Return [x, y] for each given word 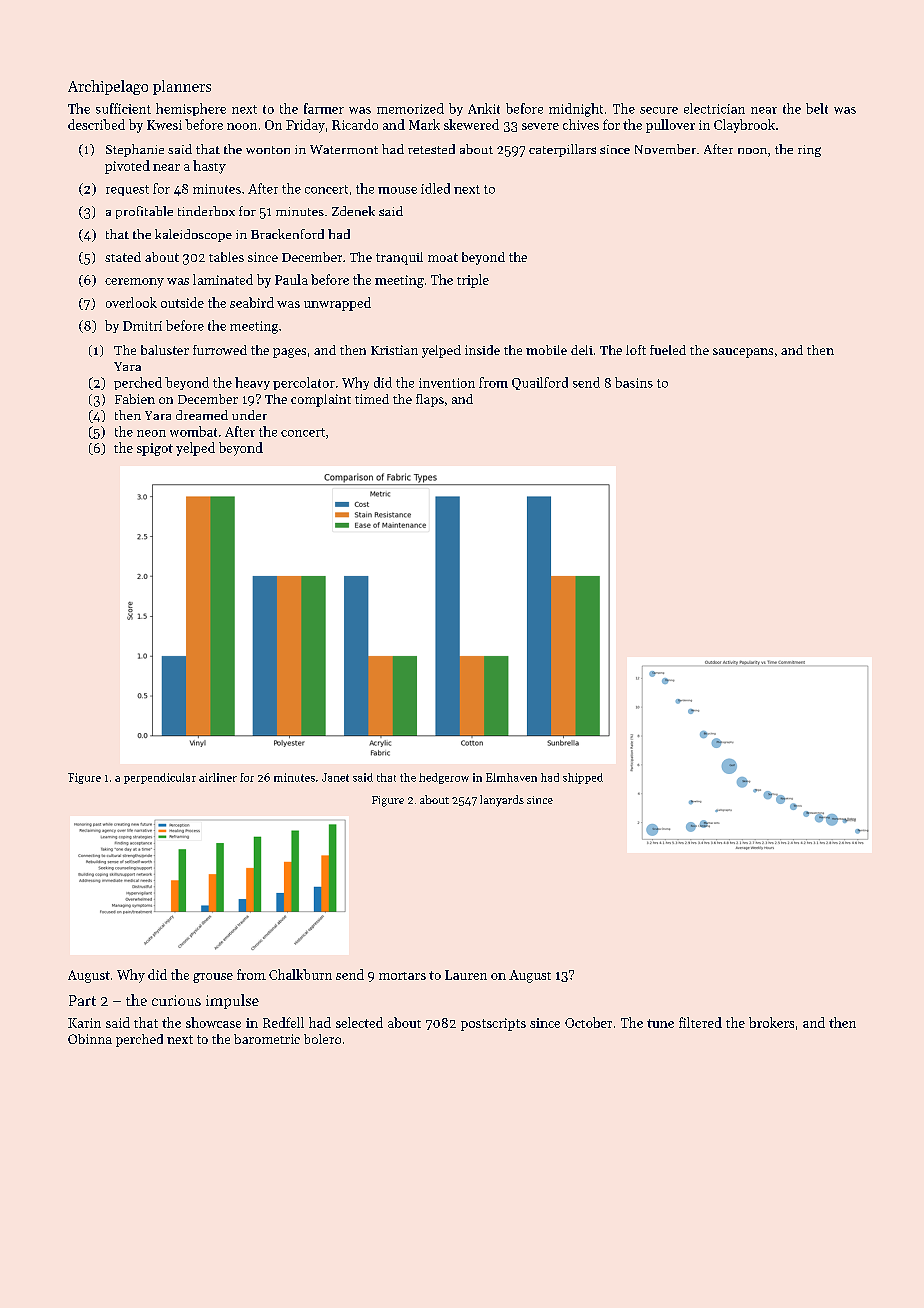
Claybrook [744, 126]
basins [634, 382]
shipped [583, 778]
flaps [430, 400]
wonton [268, 150]
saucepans [743, 353]
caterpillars [562, 150]
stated [123, 257]
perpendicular [160, 778]
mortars [402, 976]
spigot [155, 449]
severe [540, 126]
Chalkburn [300, 974]
